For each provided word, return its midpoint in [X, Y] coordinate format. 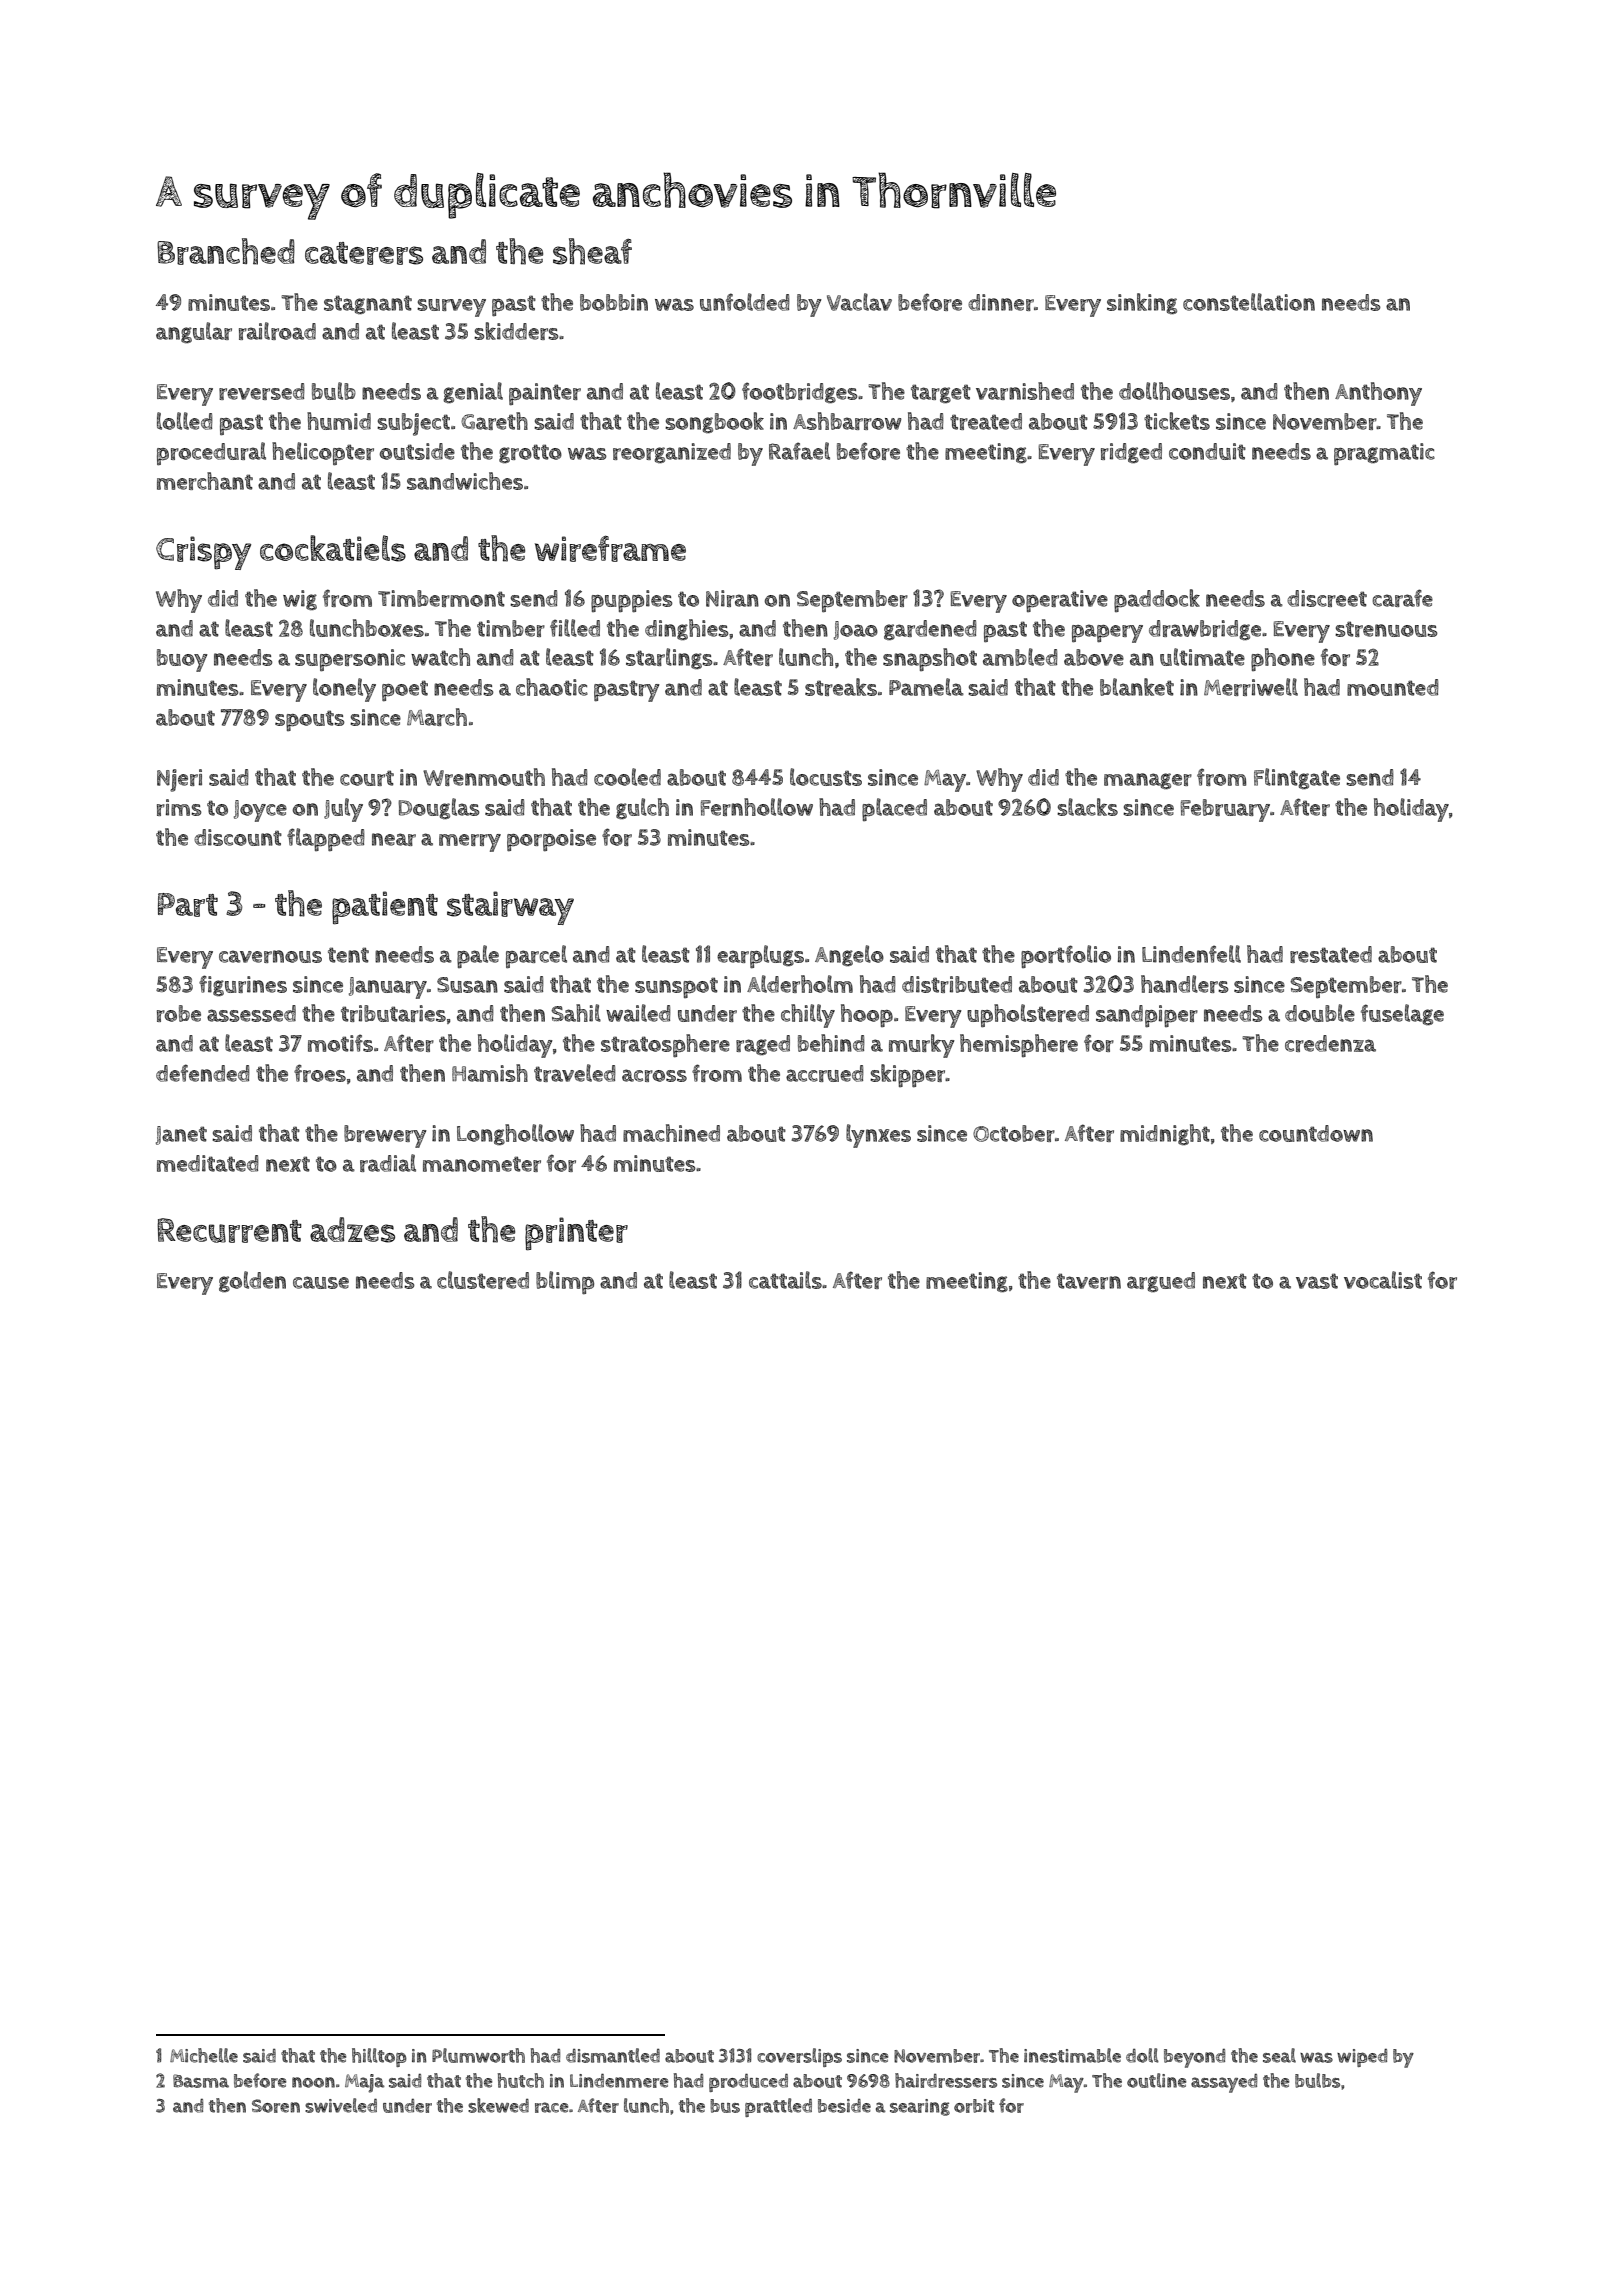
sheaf [592, 251]
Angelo [849, 956]
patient [385, 908]
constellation [1249, 302]
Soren [276, 2106]
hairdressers [946, 2080]
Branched [226, 251]
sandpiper [1147, 1016]
